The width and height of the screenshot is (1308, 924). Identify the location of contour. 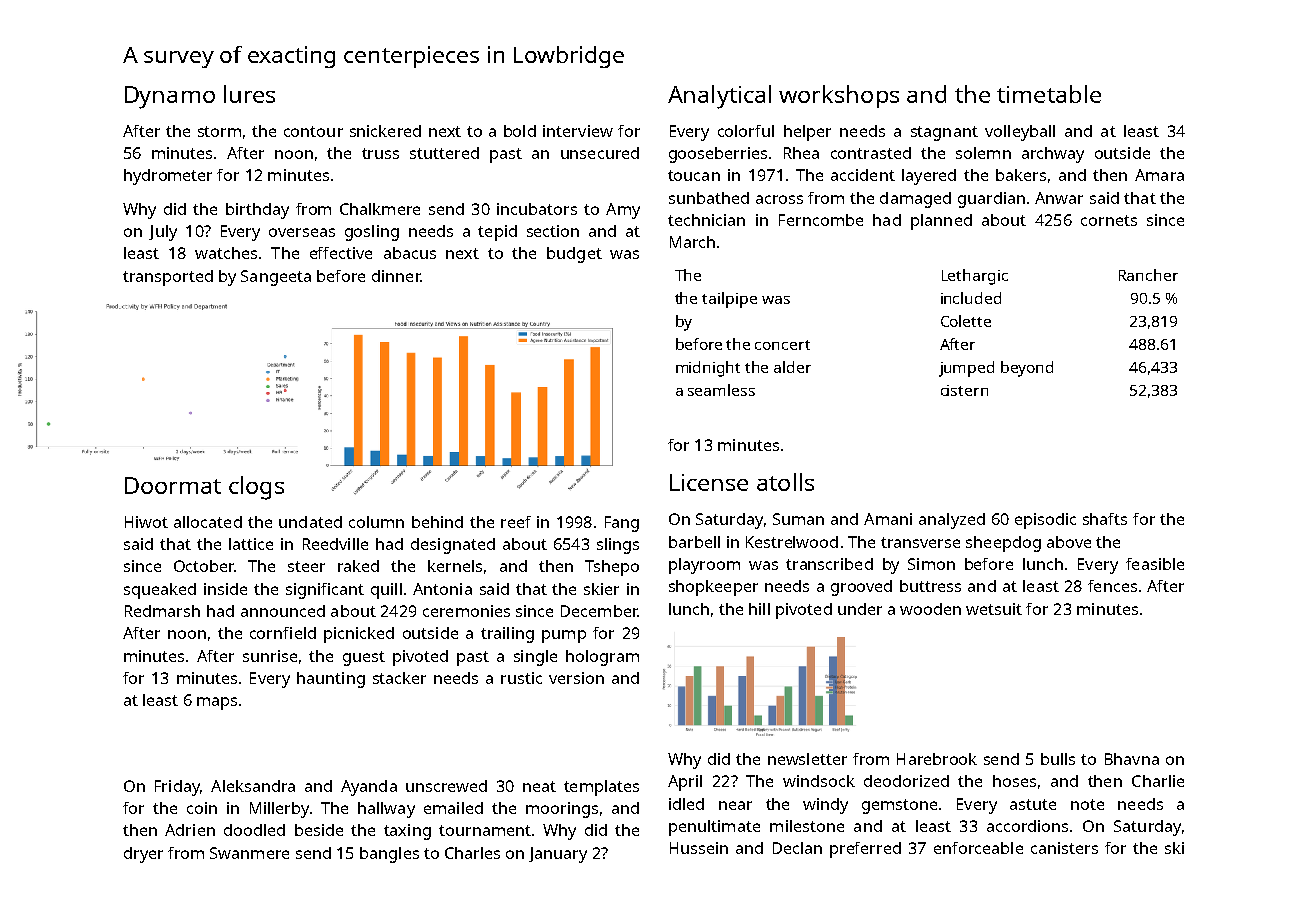
(313, 131).
